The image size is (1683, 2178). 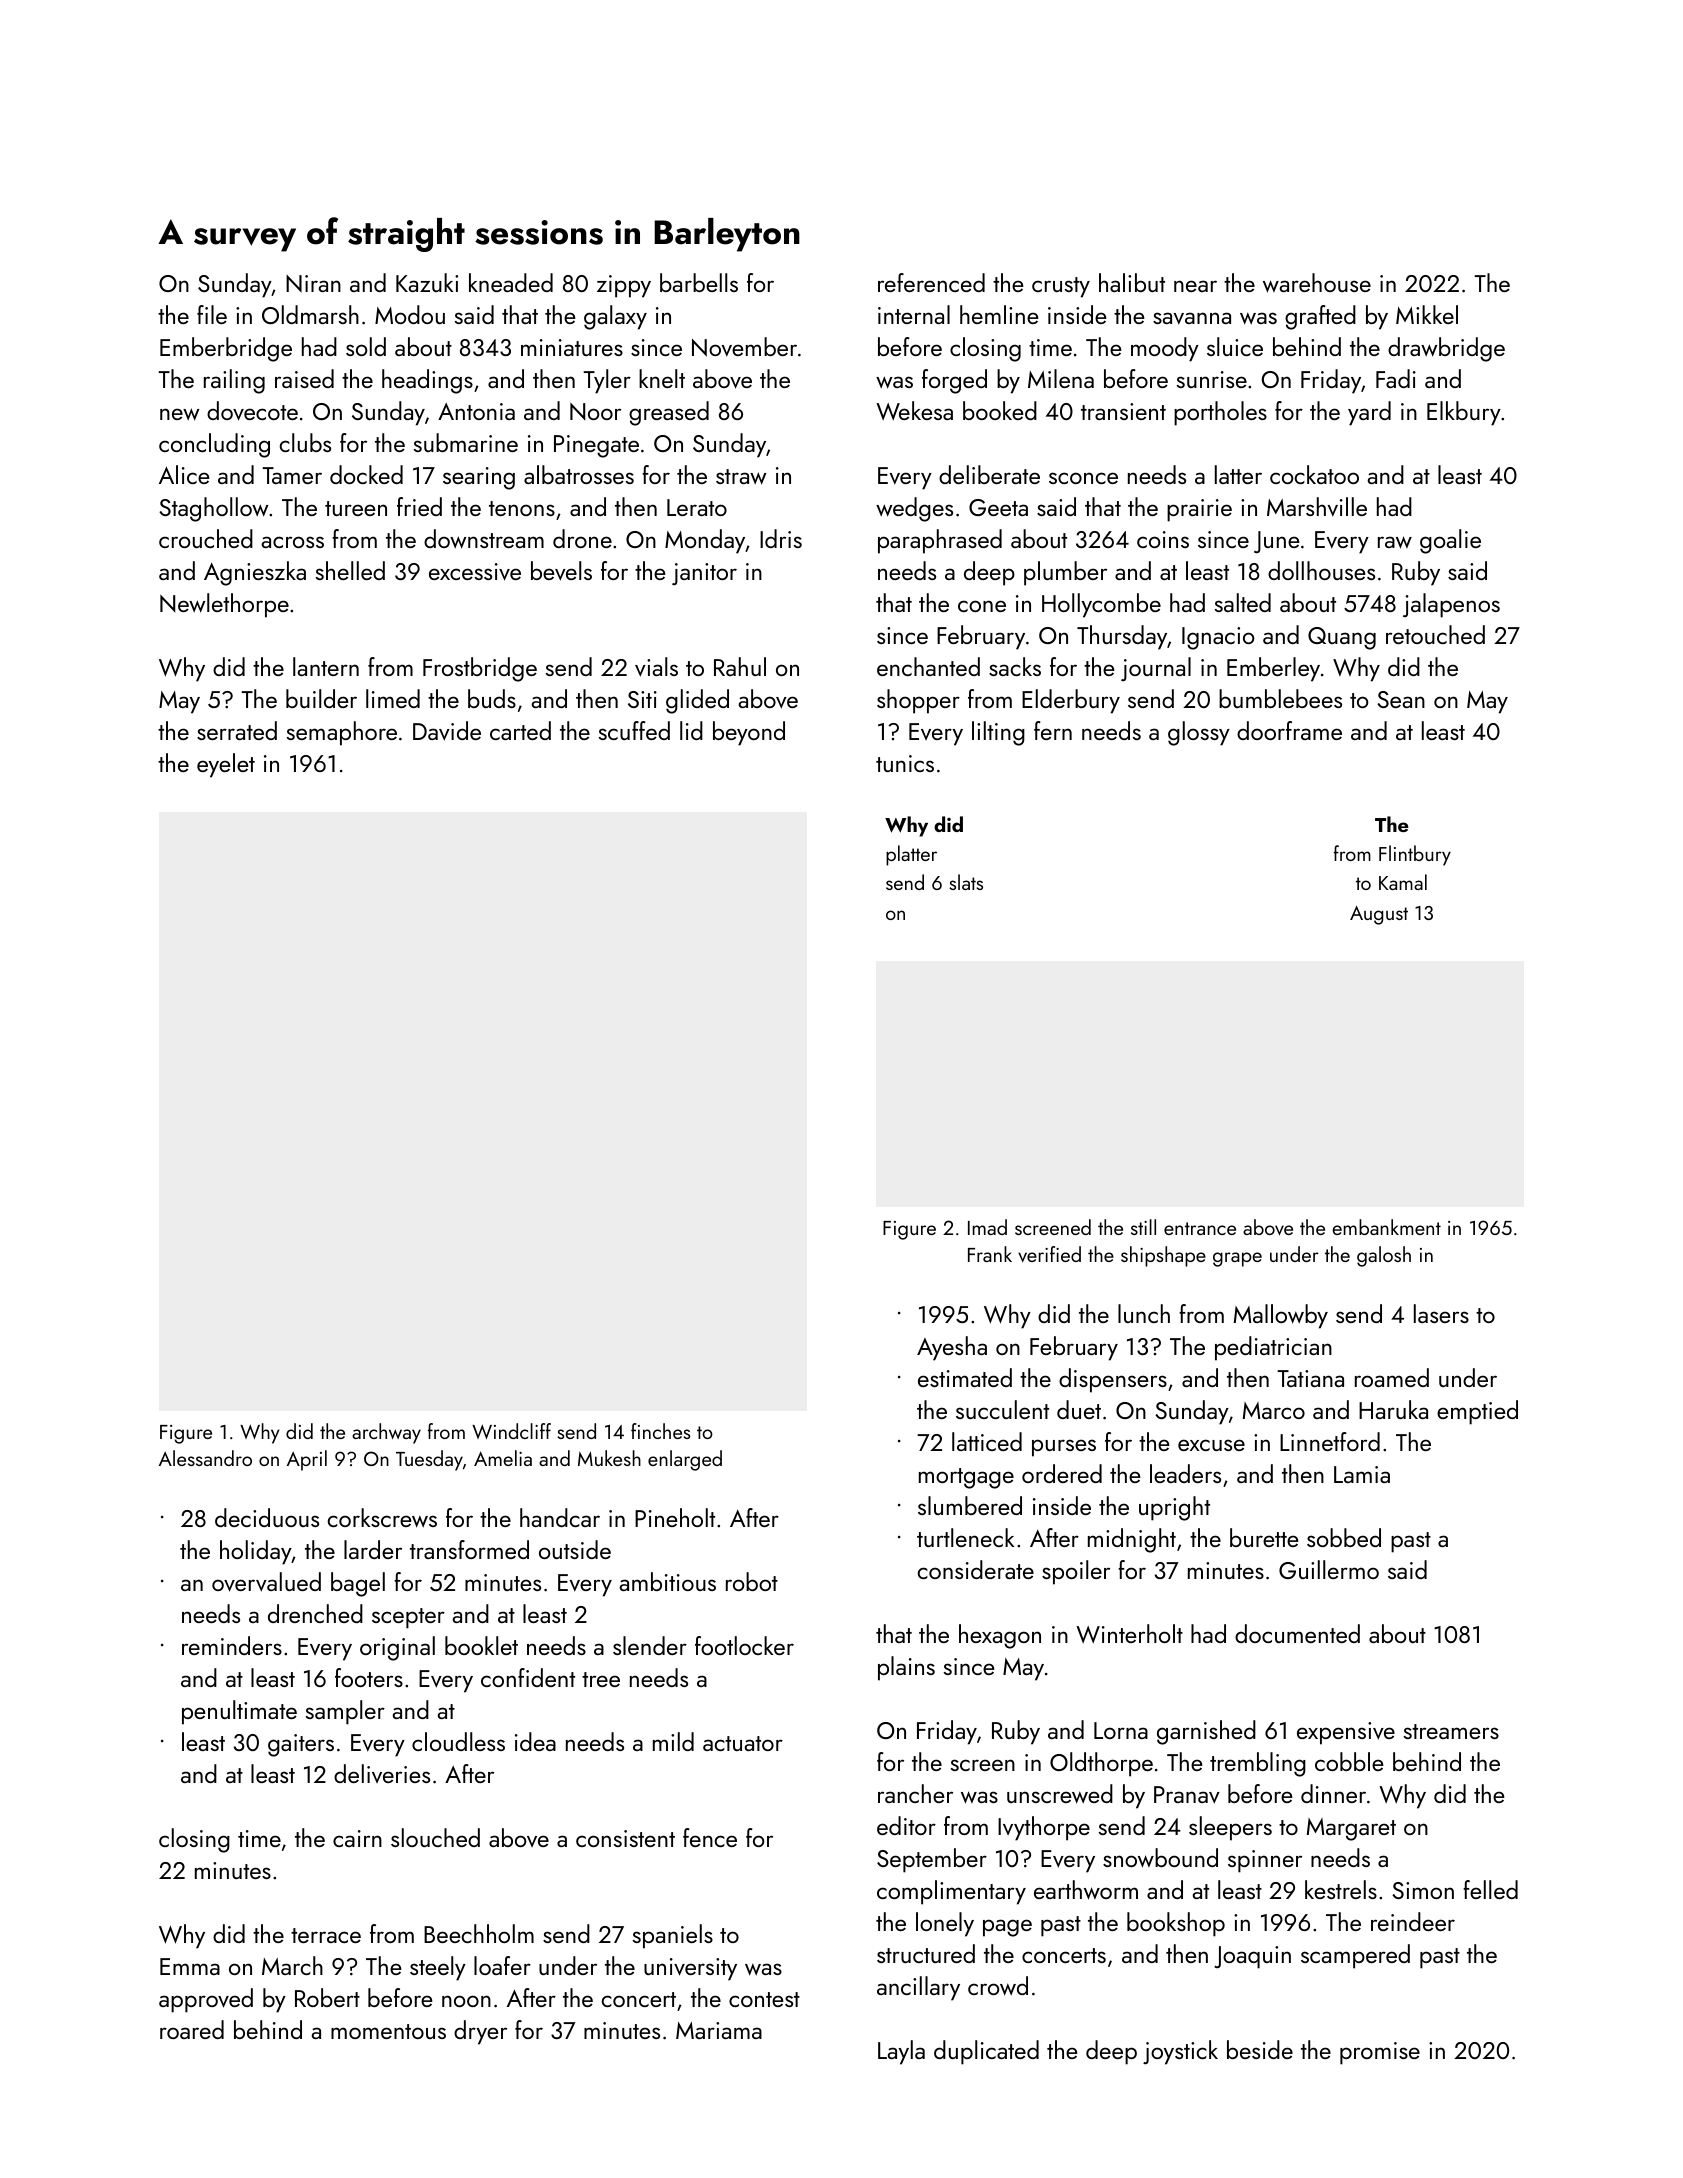 I want to click on excuse, so click(x=1211, y=1445).
